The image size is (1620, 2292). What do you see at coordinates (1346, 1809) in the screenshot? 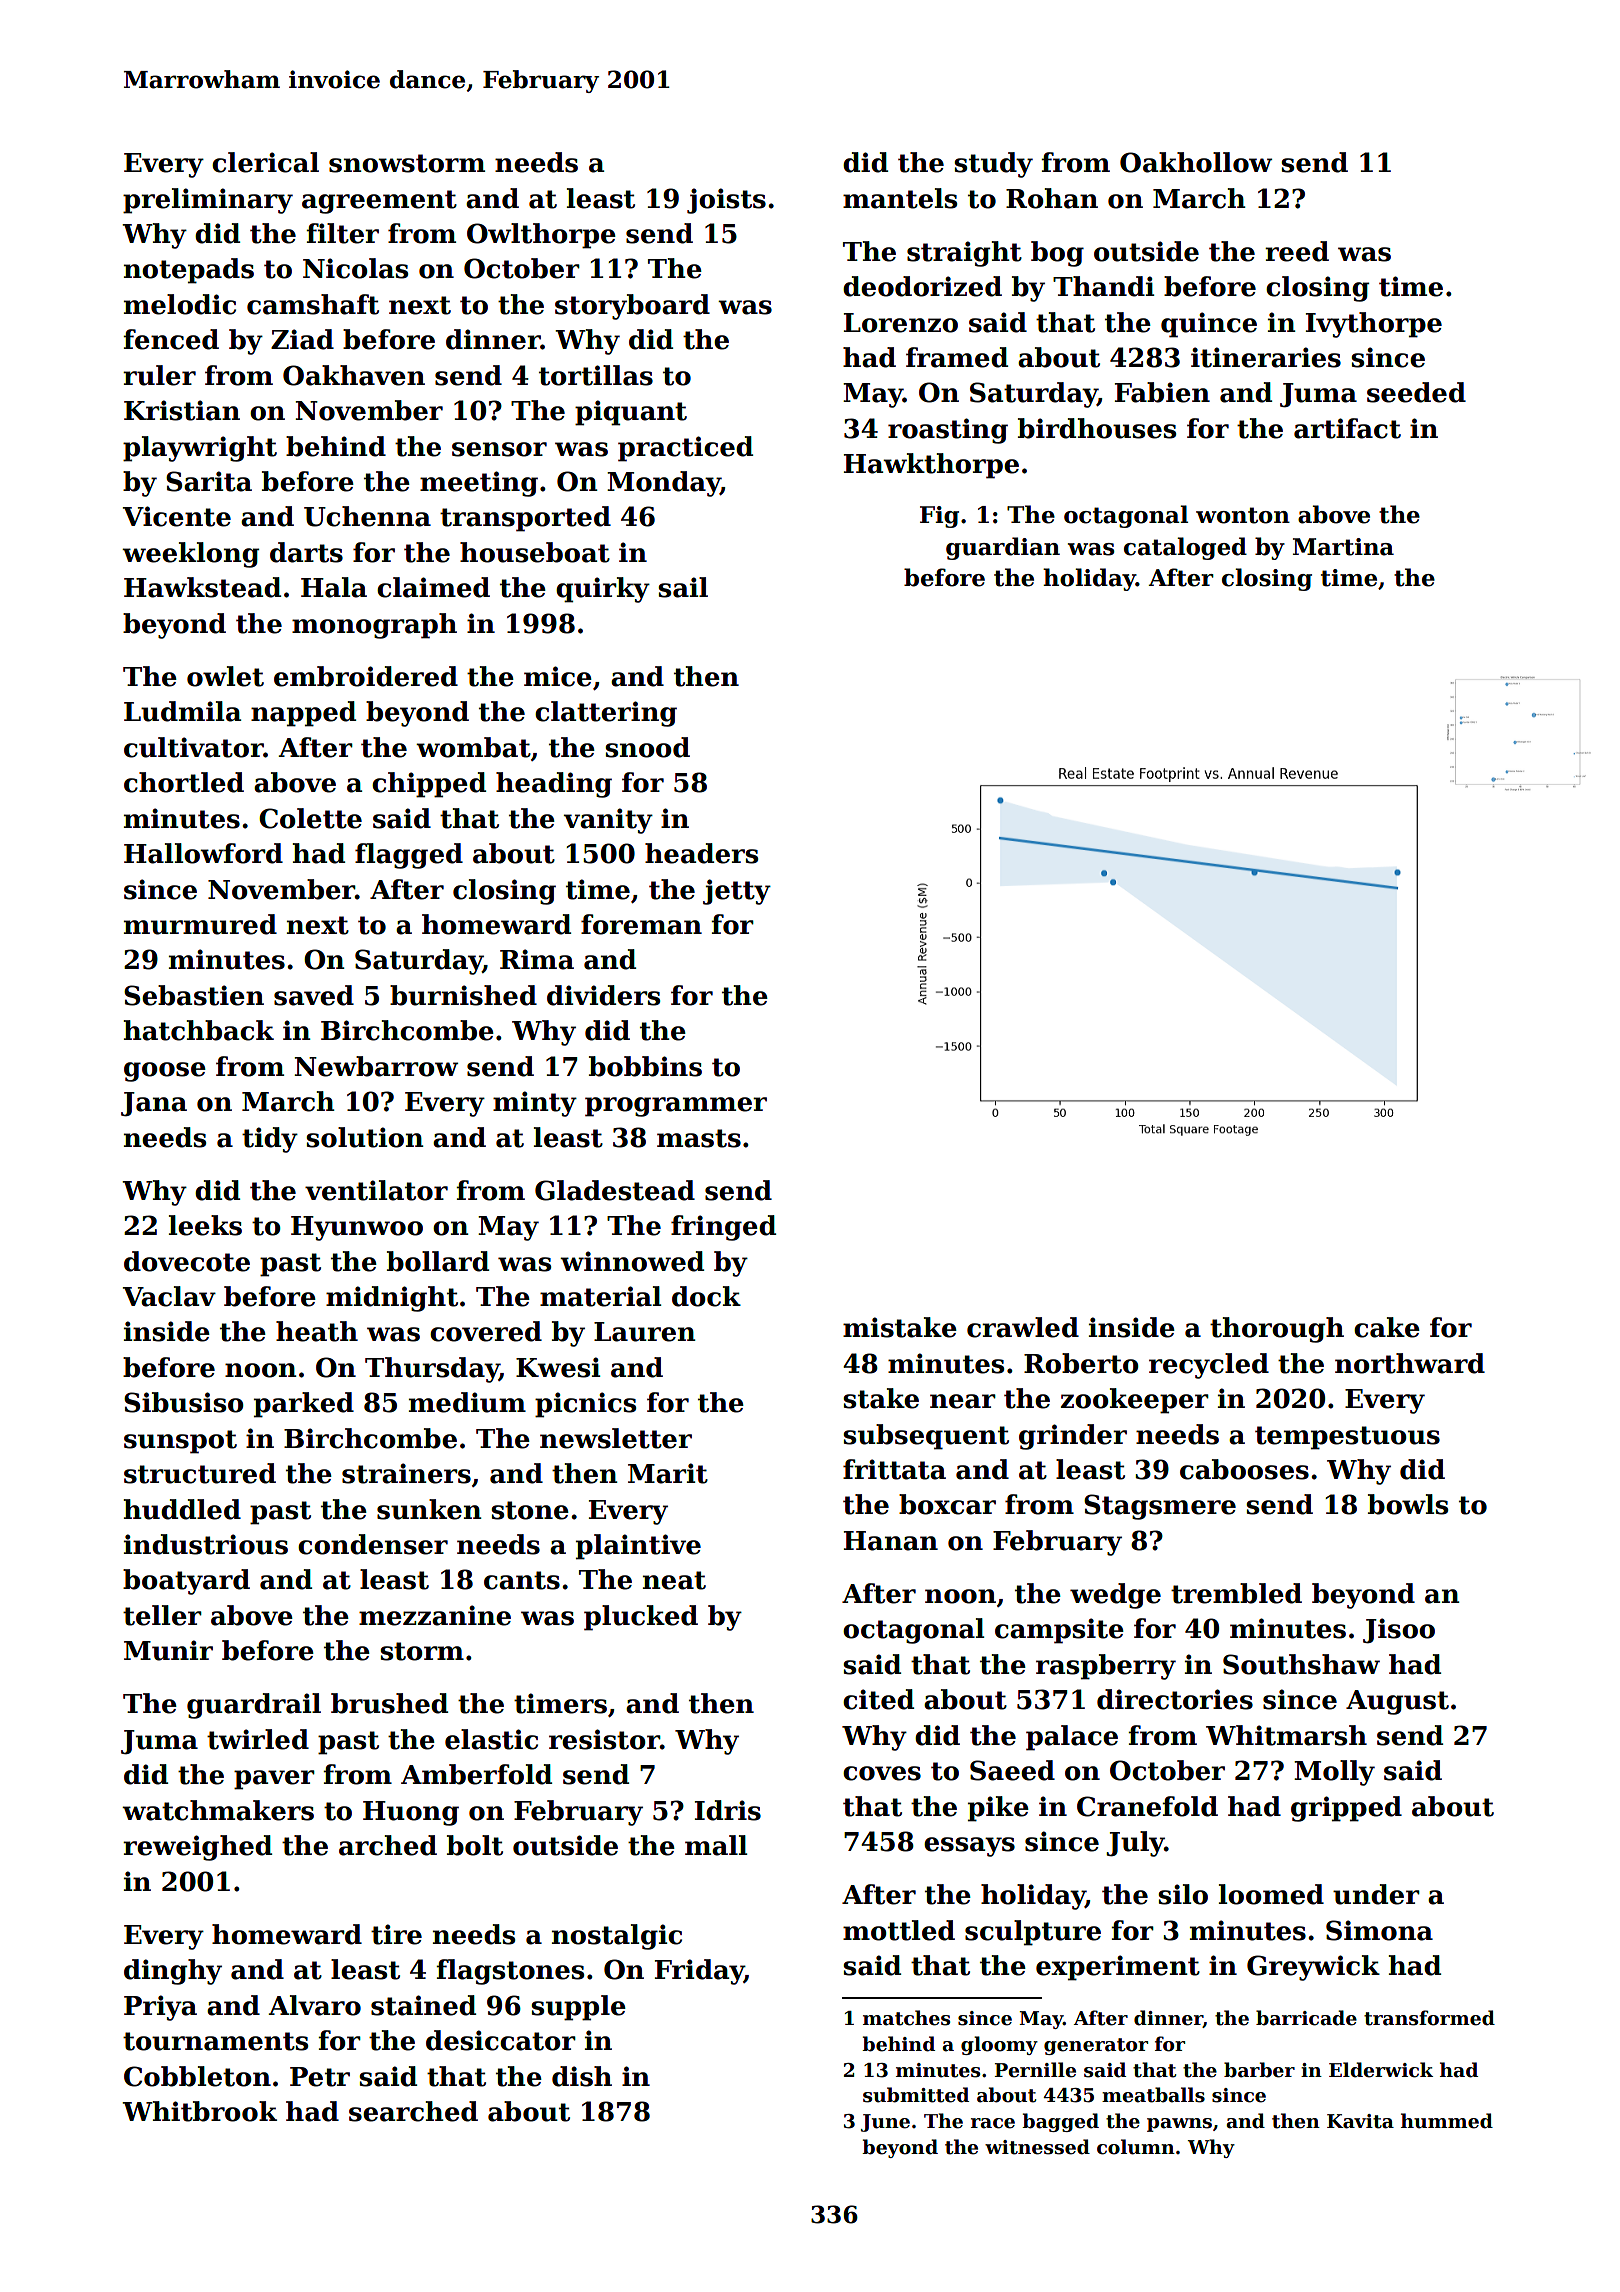
I see `gripped` at bounding box center [1346, 1809].
